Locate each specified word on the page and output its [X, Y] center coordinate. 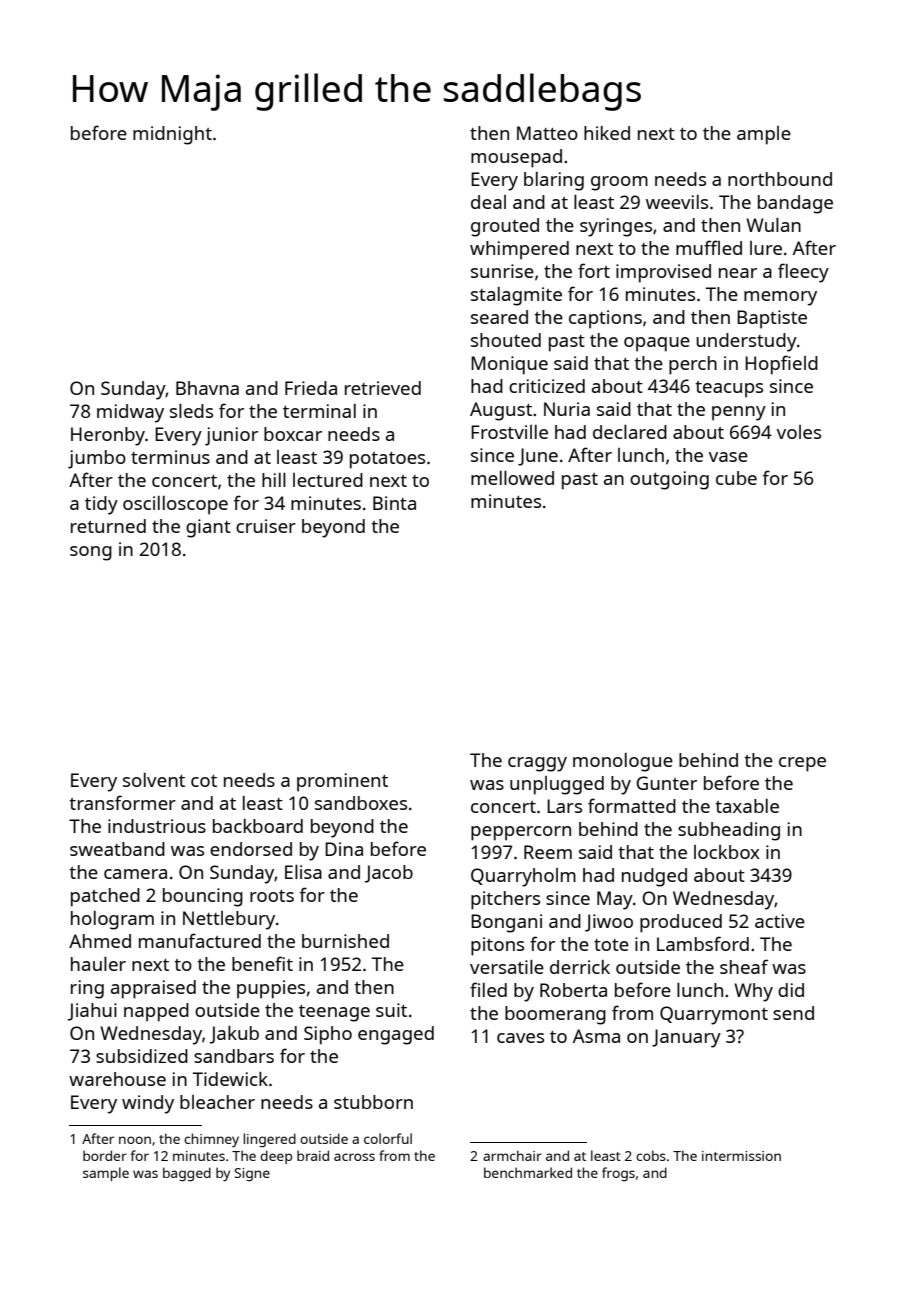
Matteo [547, 133]
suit [391, 1010]
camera [135, 874]
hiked [607, 133]
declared [630, 432]
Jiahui [92, 1012]
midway [130, 413]
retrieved [383, 388]
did [791, 990]
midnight [172, 135]
